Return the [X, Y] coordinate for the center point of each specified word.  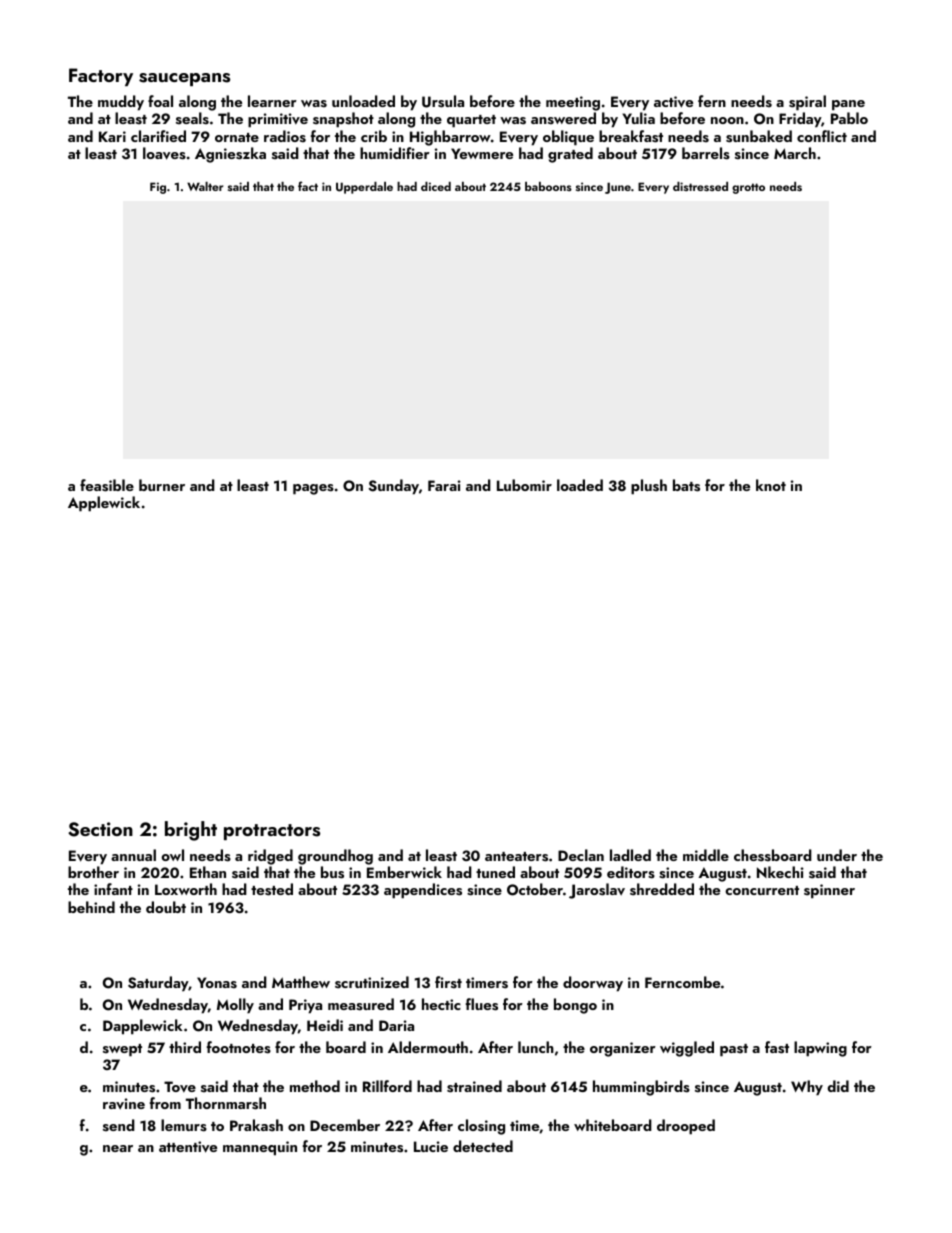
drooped [686, 1127]
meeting [573, 103]
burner [162, 485]
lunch [536, 1047]
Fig [158, 188]
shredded [662, 889]
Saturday [158, 984]
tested [272, 889]
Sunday [394, 487]
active [673, 102]
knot [771, 485]
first [448, 982]
